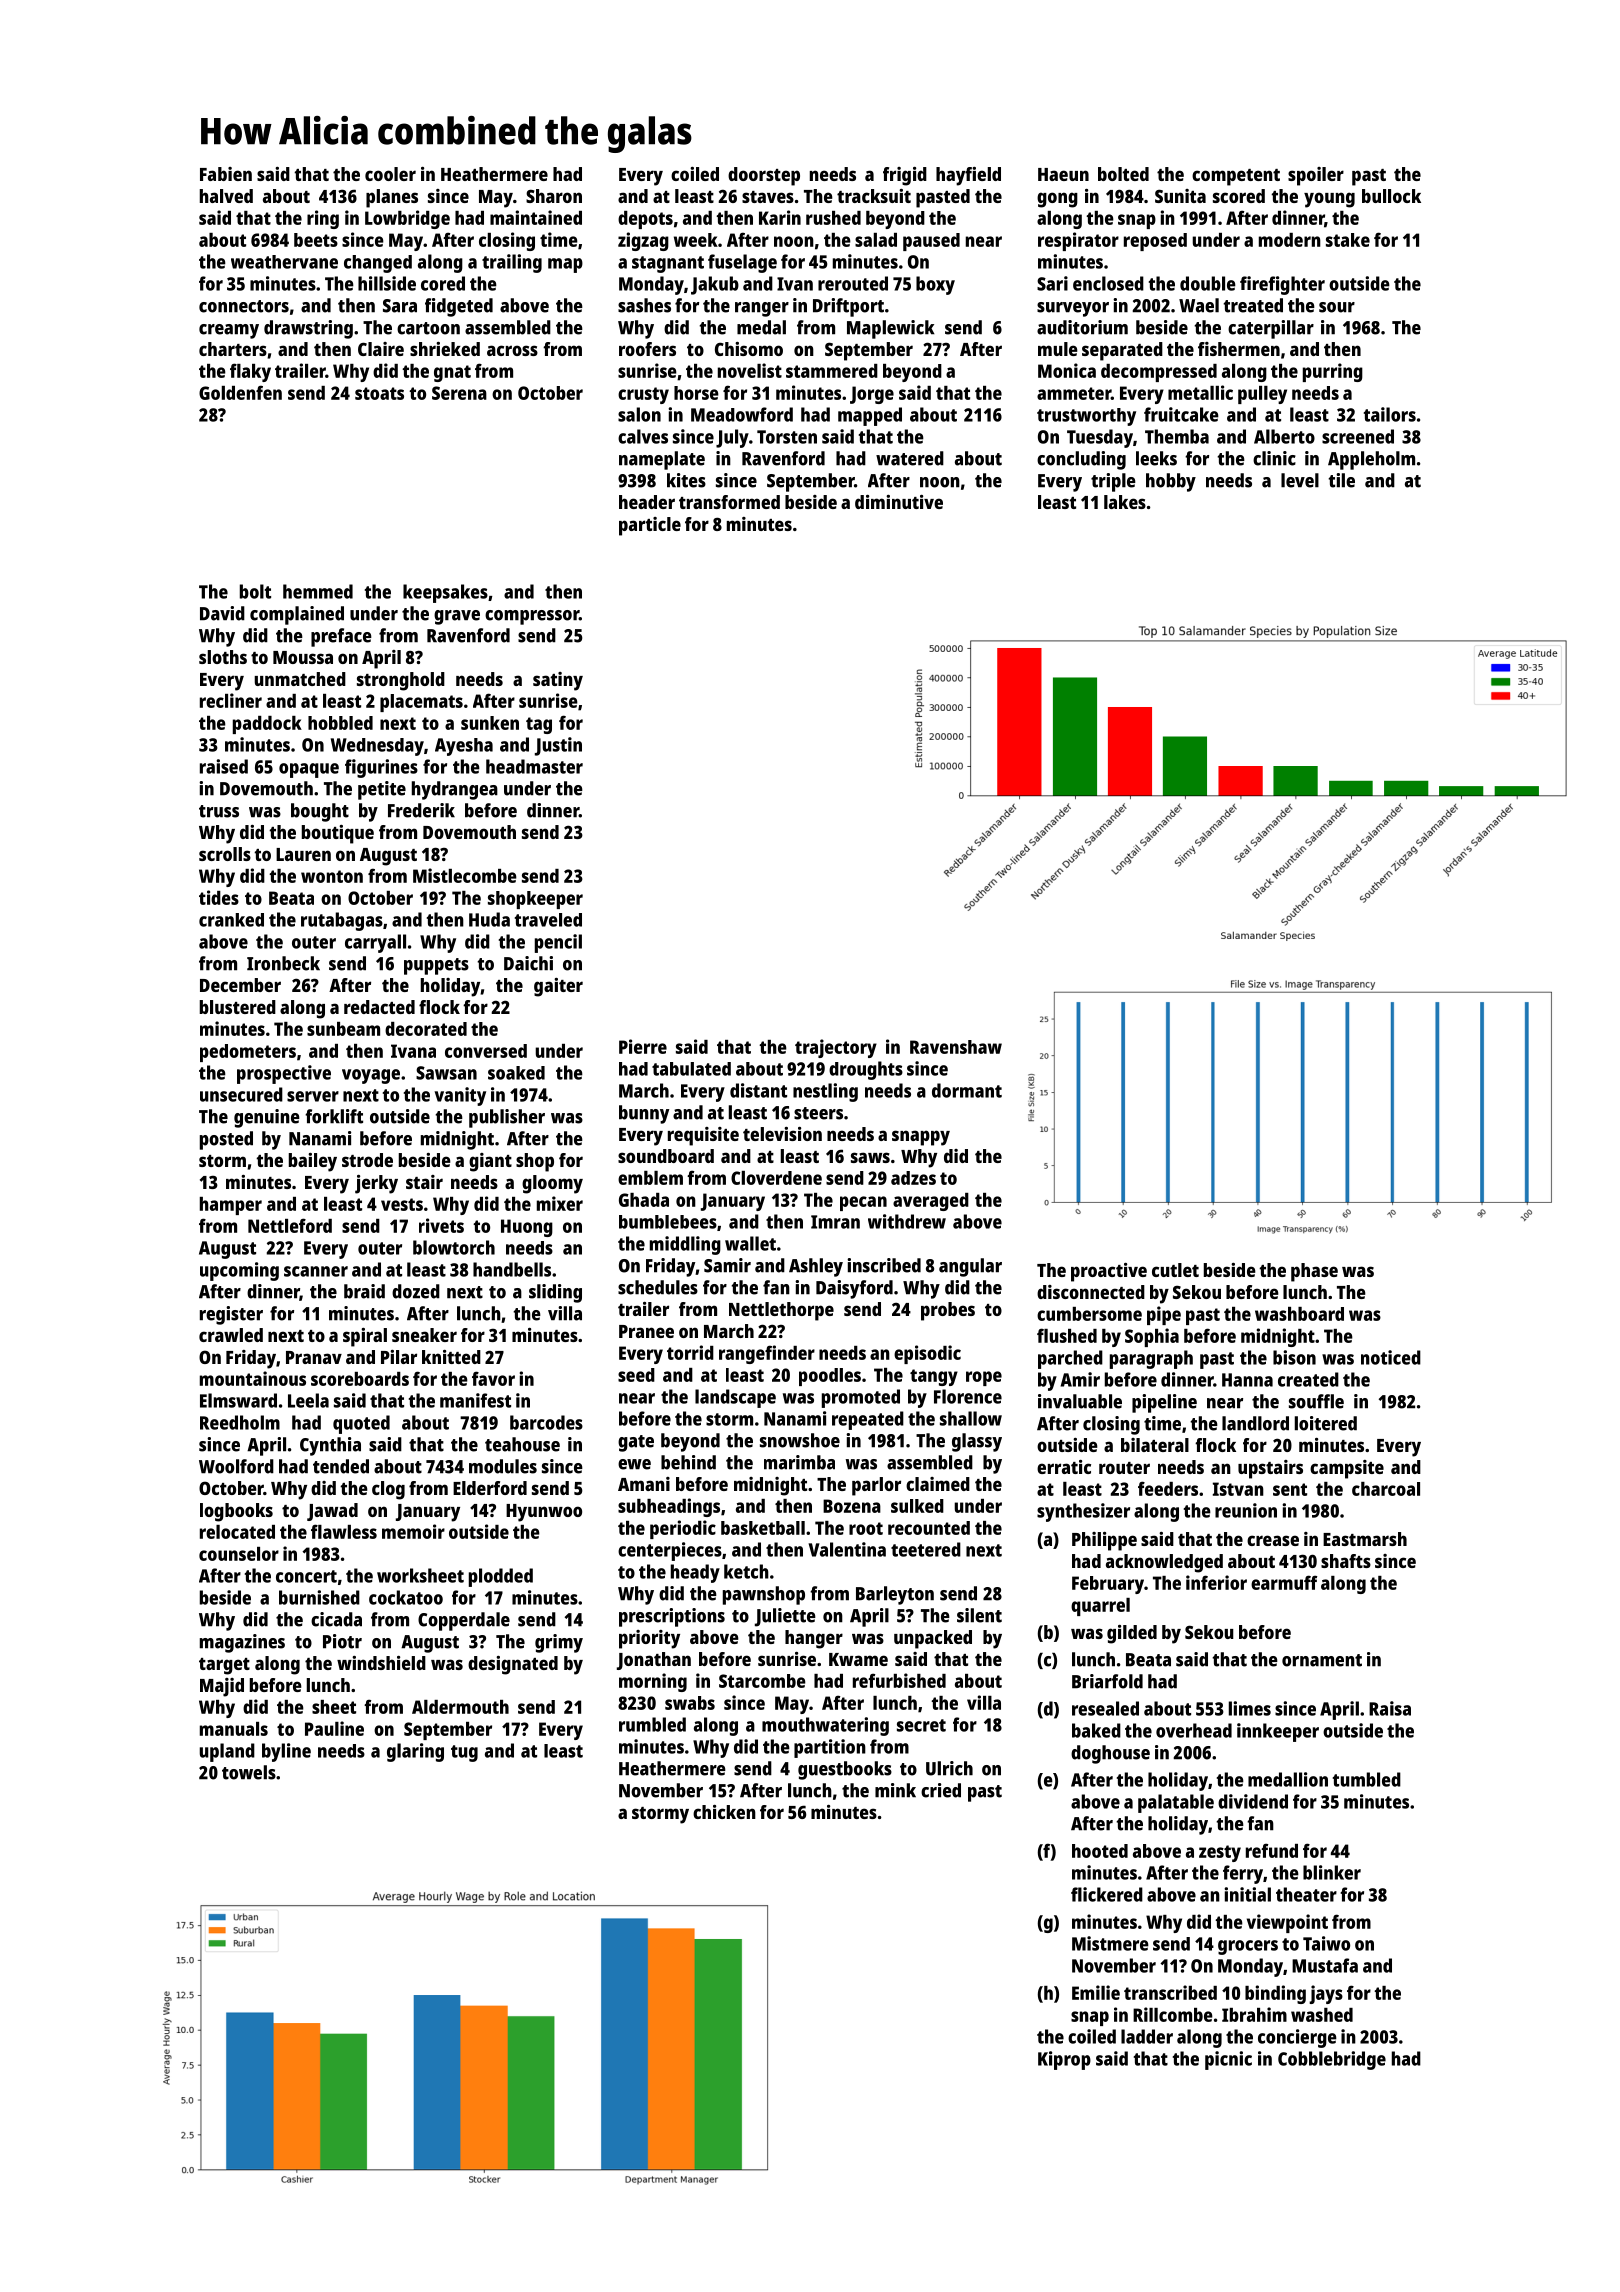 The height and width of the screenshot is (2292, 1620). Describe the element at coordinates (407, 219) in the screenshot. I see `Lowbridge` at that location.
